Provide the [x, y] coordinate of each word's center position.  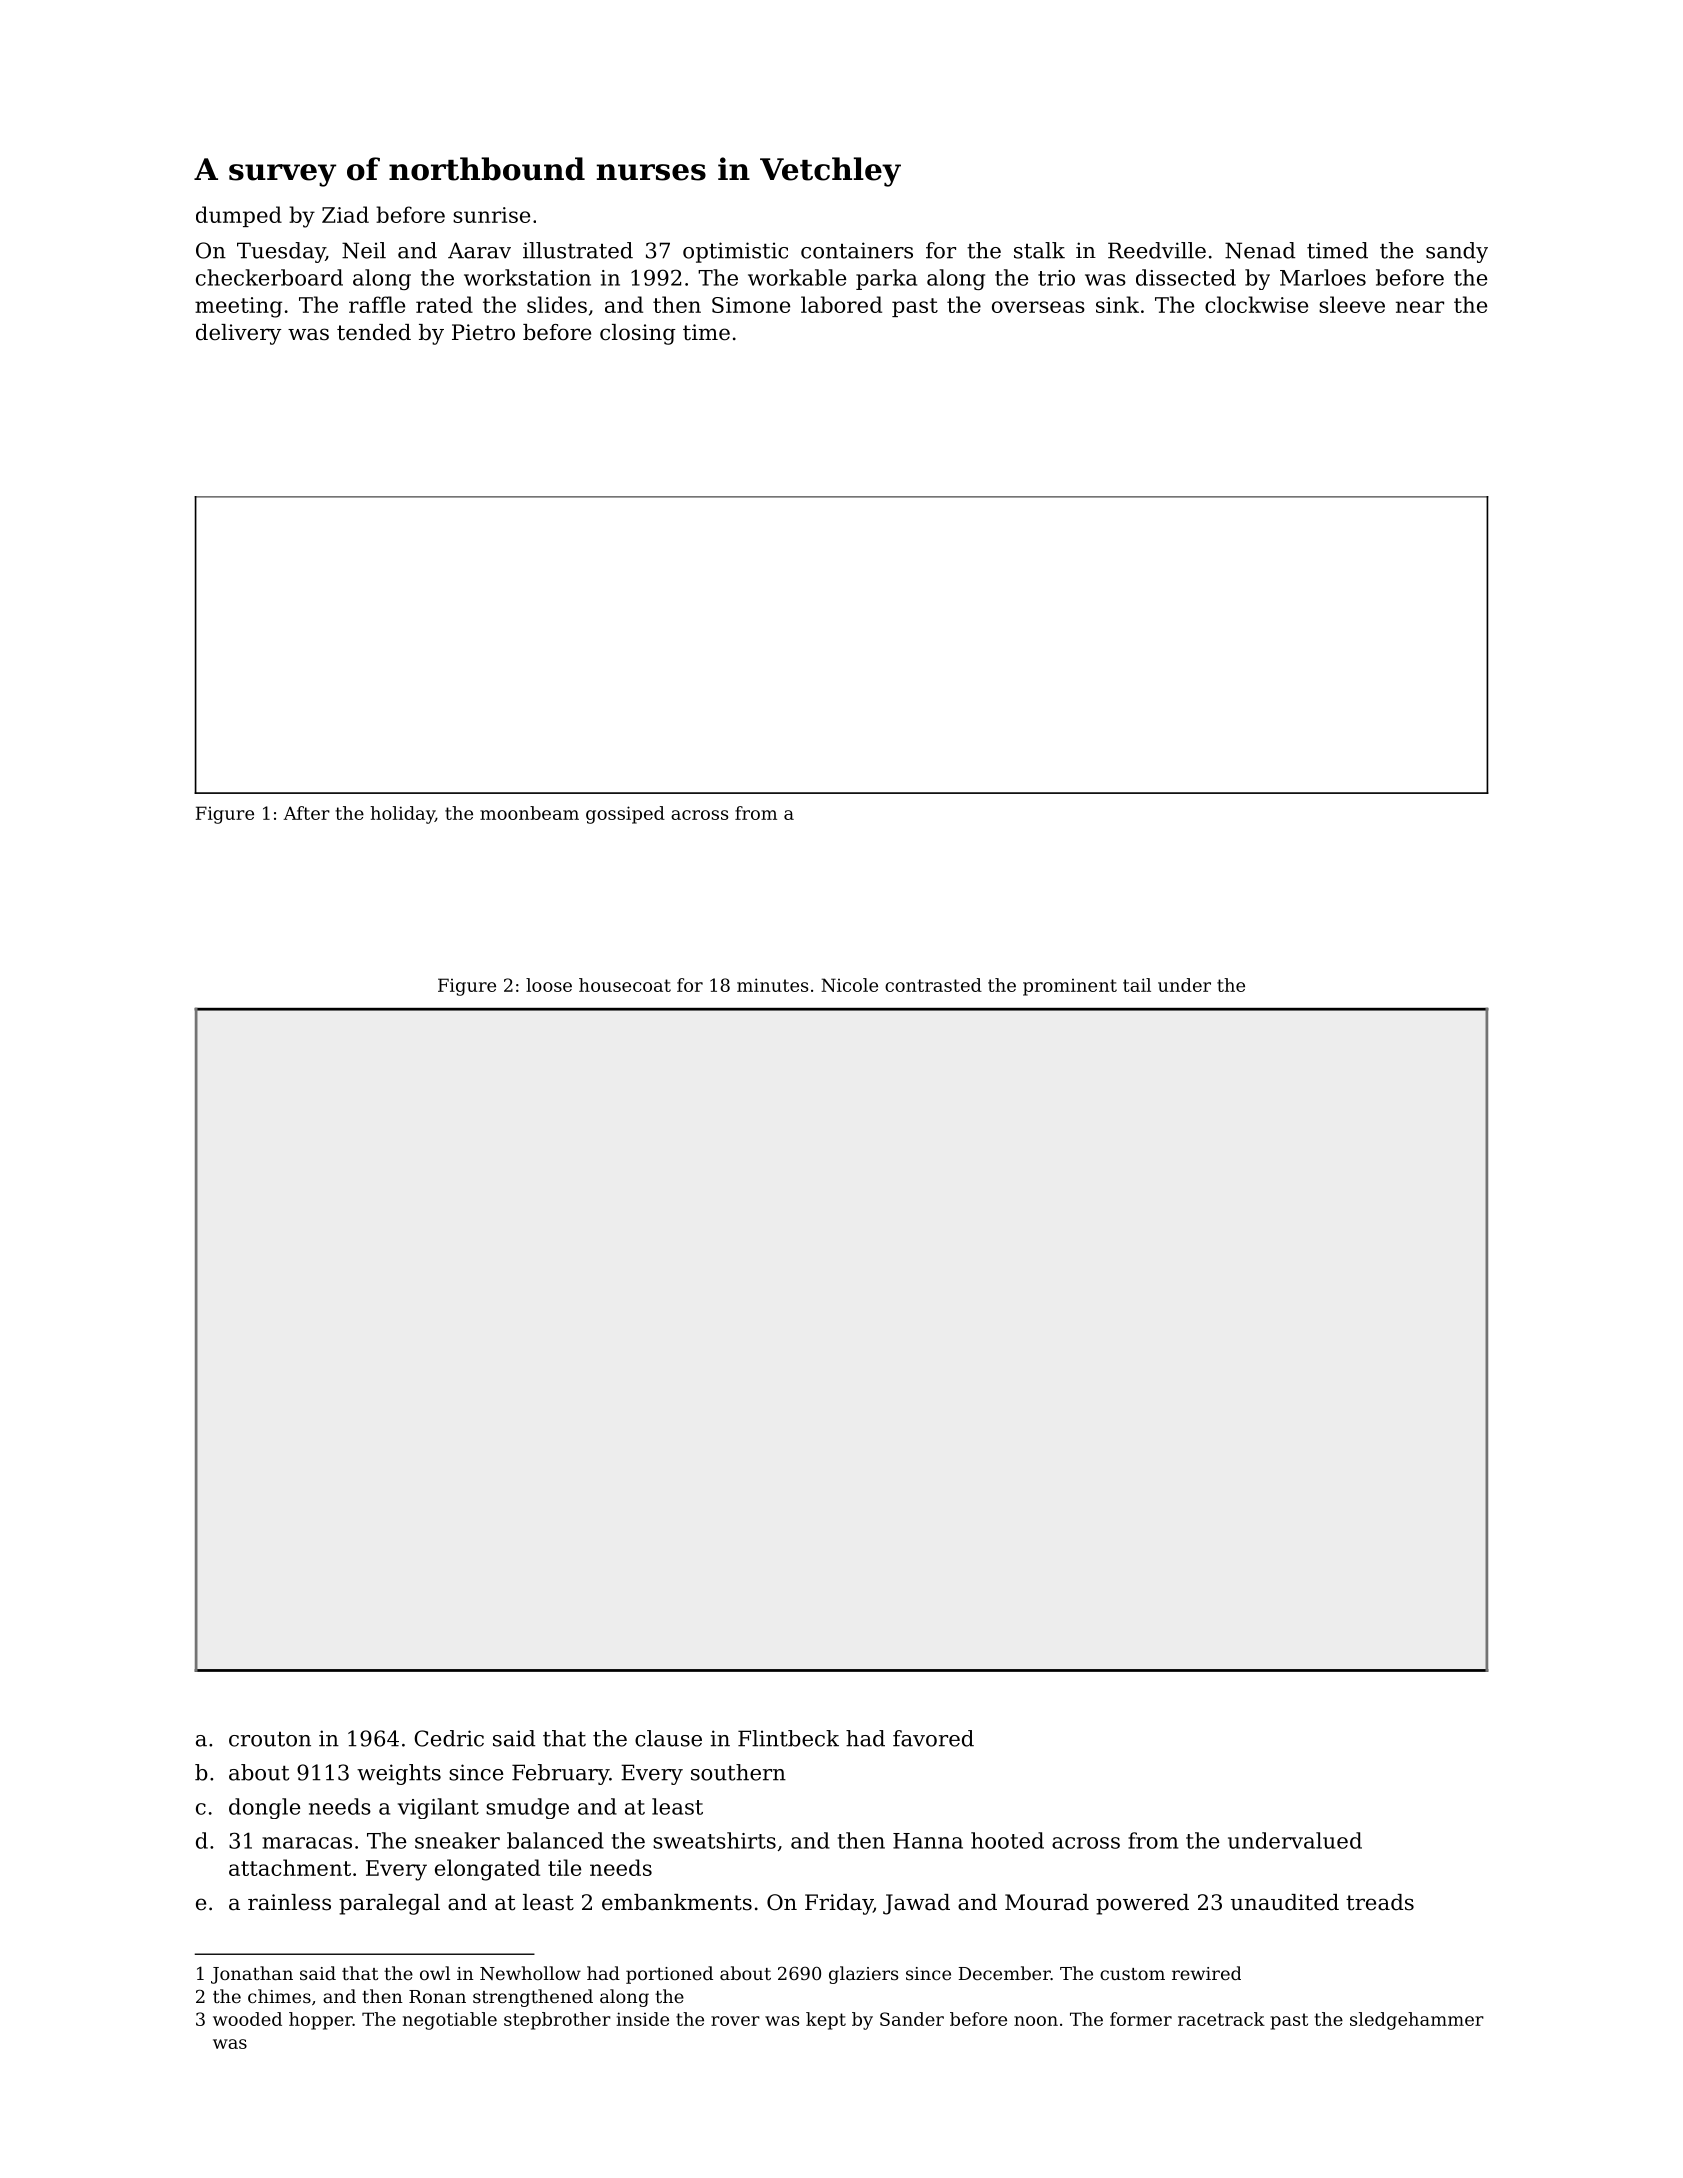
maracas [307, 1843]
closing [638, 334]
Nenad [1260, 250]
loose [549, 985]
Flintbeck [788, 1738]
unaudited [1285, 1902]
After [306, 813]
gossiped [625, 815]
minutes [772, 985]
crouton [270, 1739]
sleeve [1352, 304]
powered [1142, 1904]
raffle [377, 304]
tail [1137, 985]
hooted [1007, 1840]
